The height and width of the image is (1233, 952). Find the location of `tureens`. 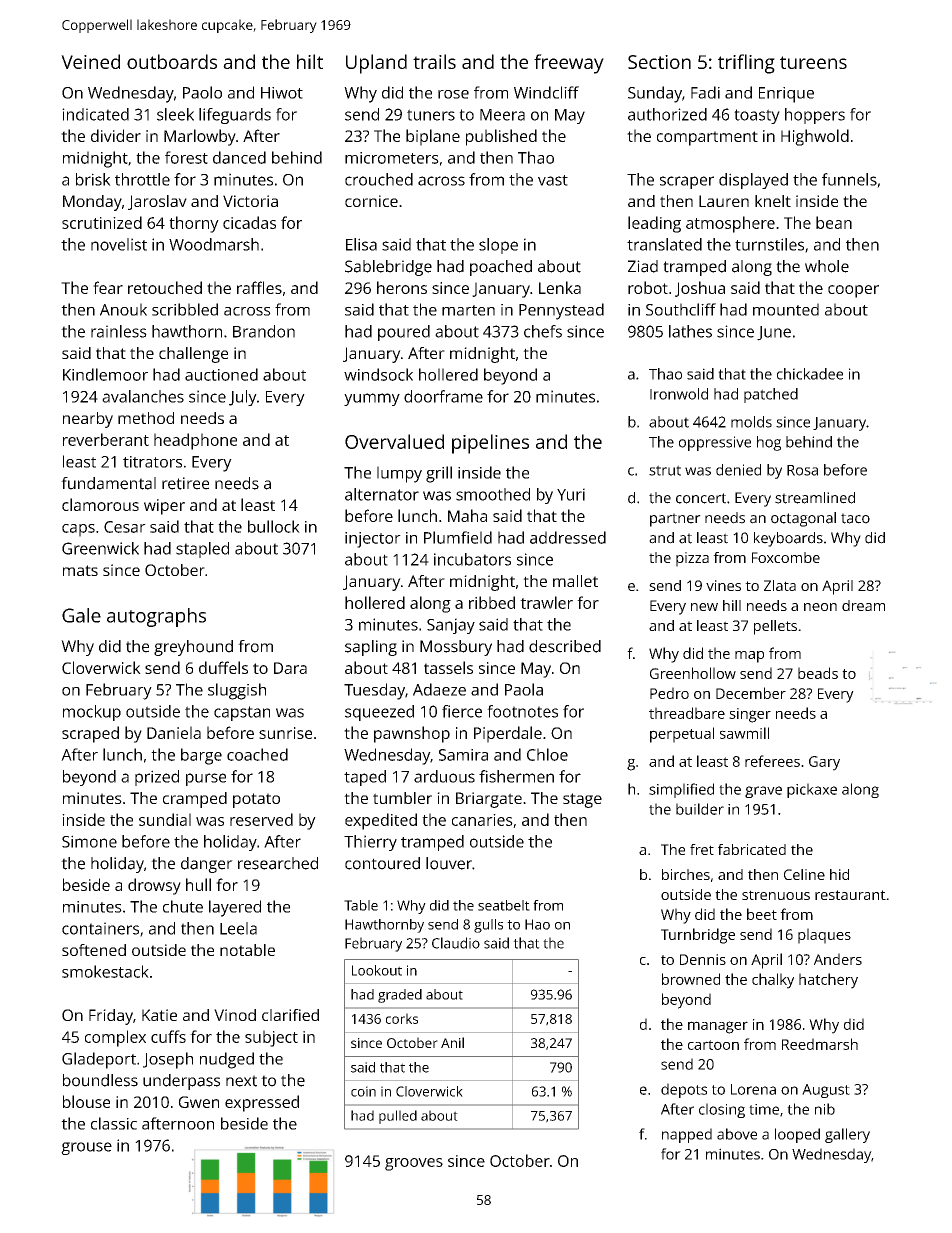

tureens is located at coordinates (813, 62).
